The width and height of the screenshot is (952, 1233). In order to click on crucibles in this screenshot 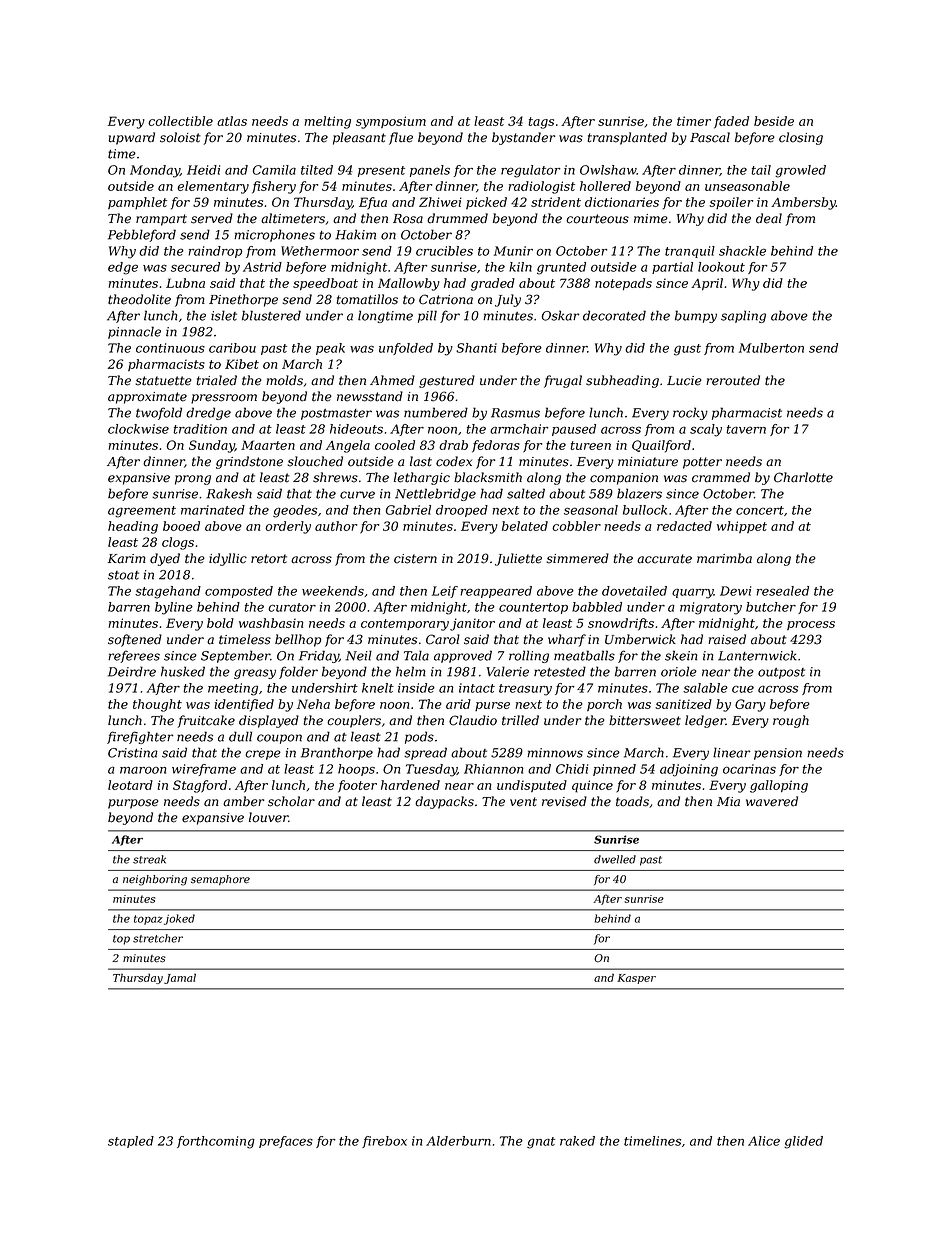, I will do `click(444, 251)`.
